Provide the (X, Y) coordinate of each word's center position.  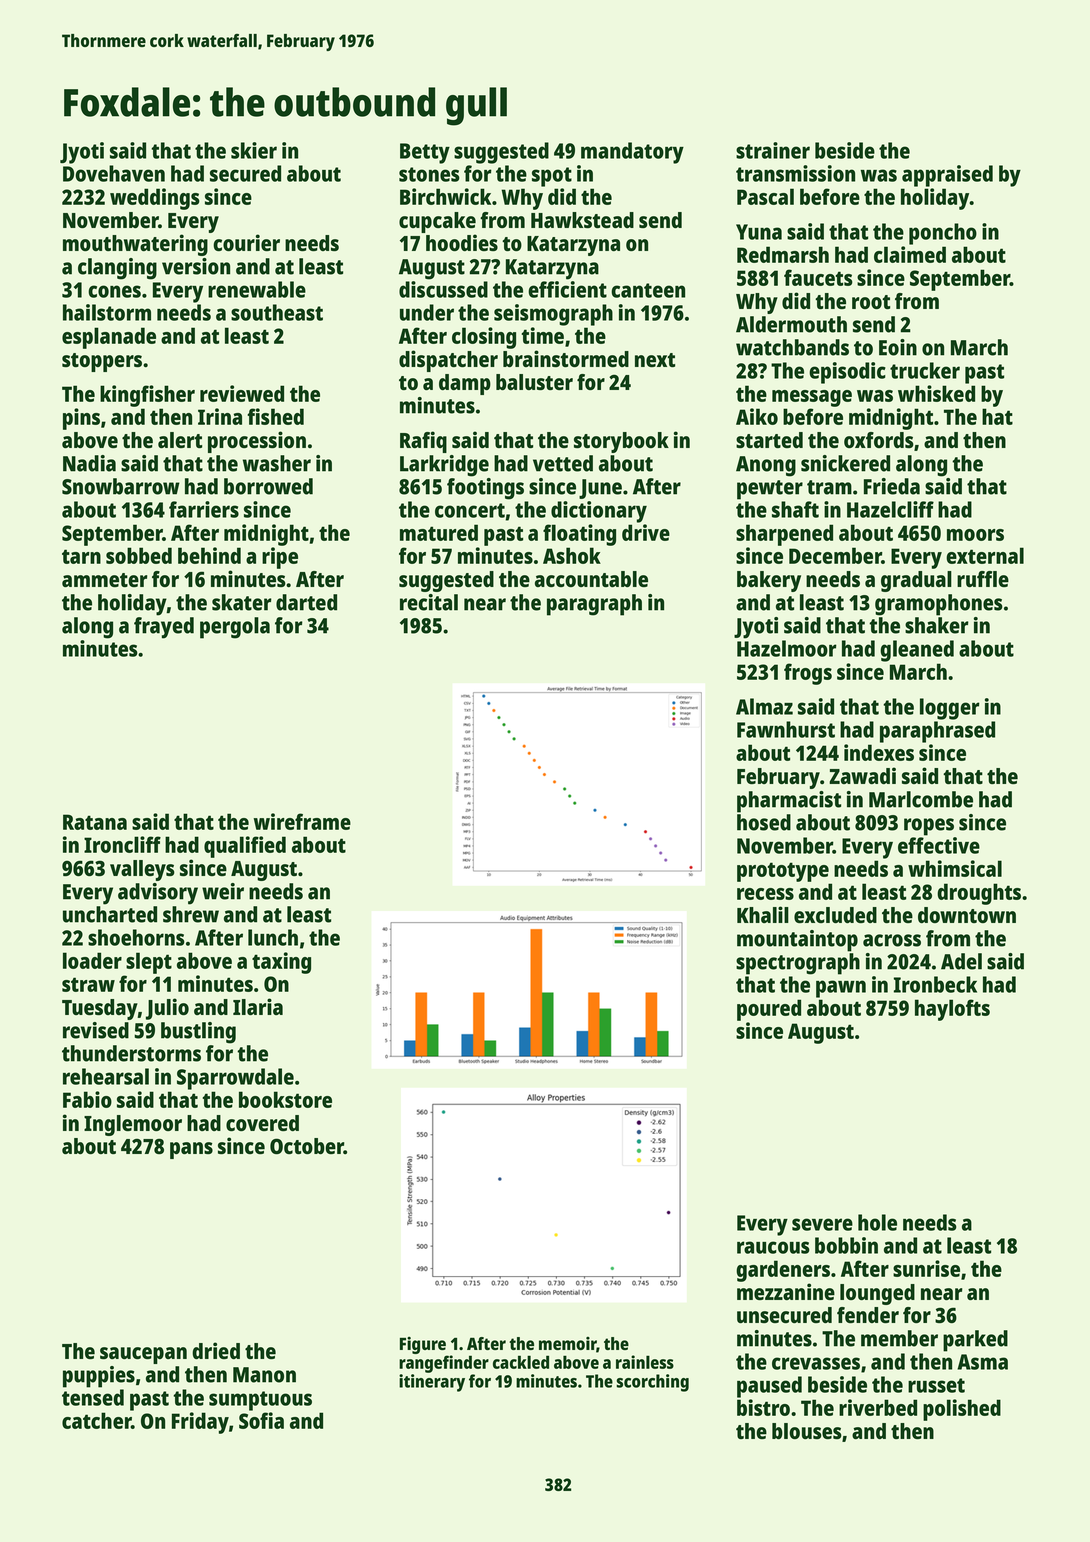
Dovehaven (114, 173)
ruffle (983, 579)
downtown (967, 915)
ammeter (104, 580)
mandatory (632, 153)
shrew (191, 914)
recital (429, 602)
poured (769, 1010)
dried (216, 1350)
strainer (773, 150)
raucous (773, 1247)
